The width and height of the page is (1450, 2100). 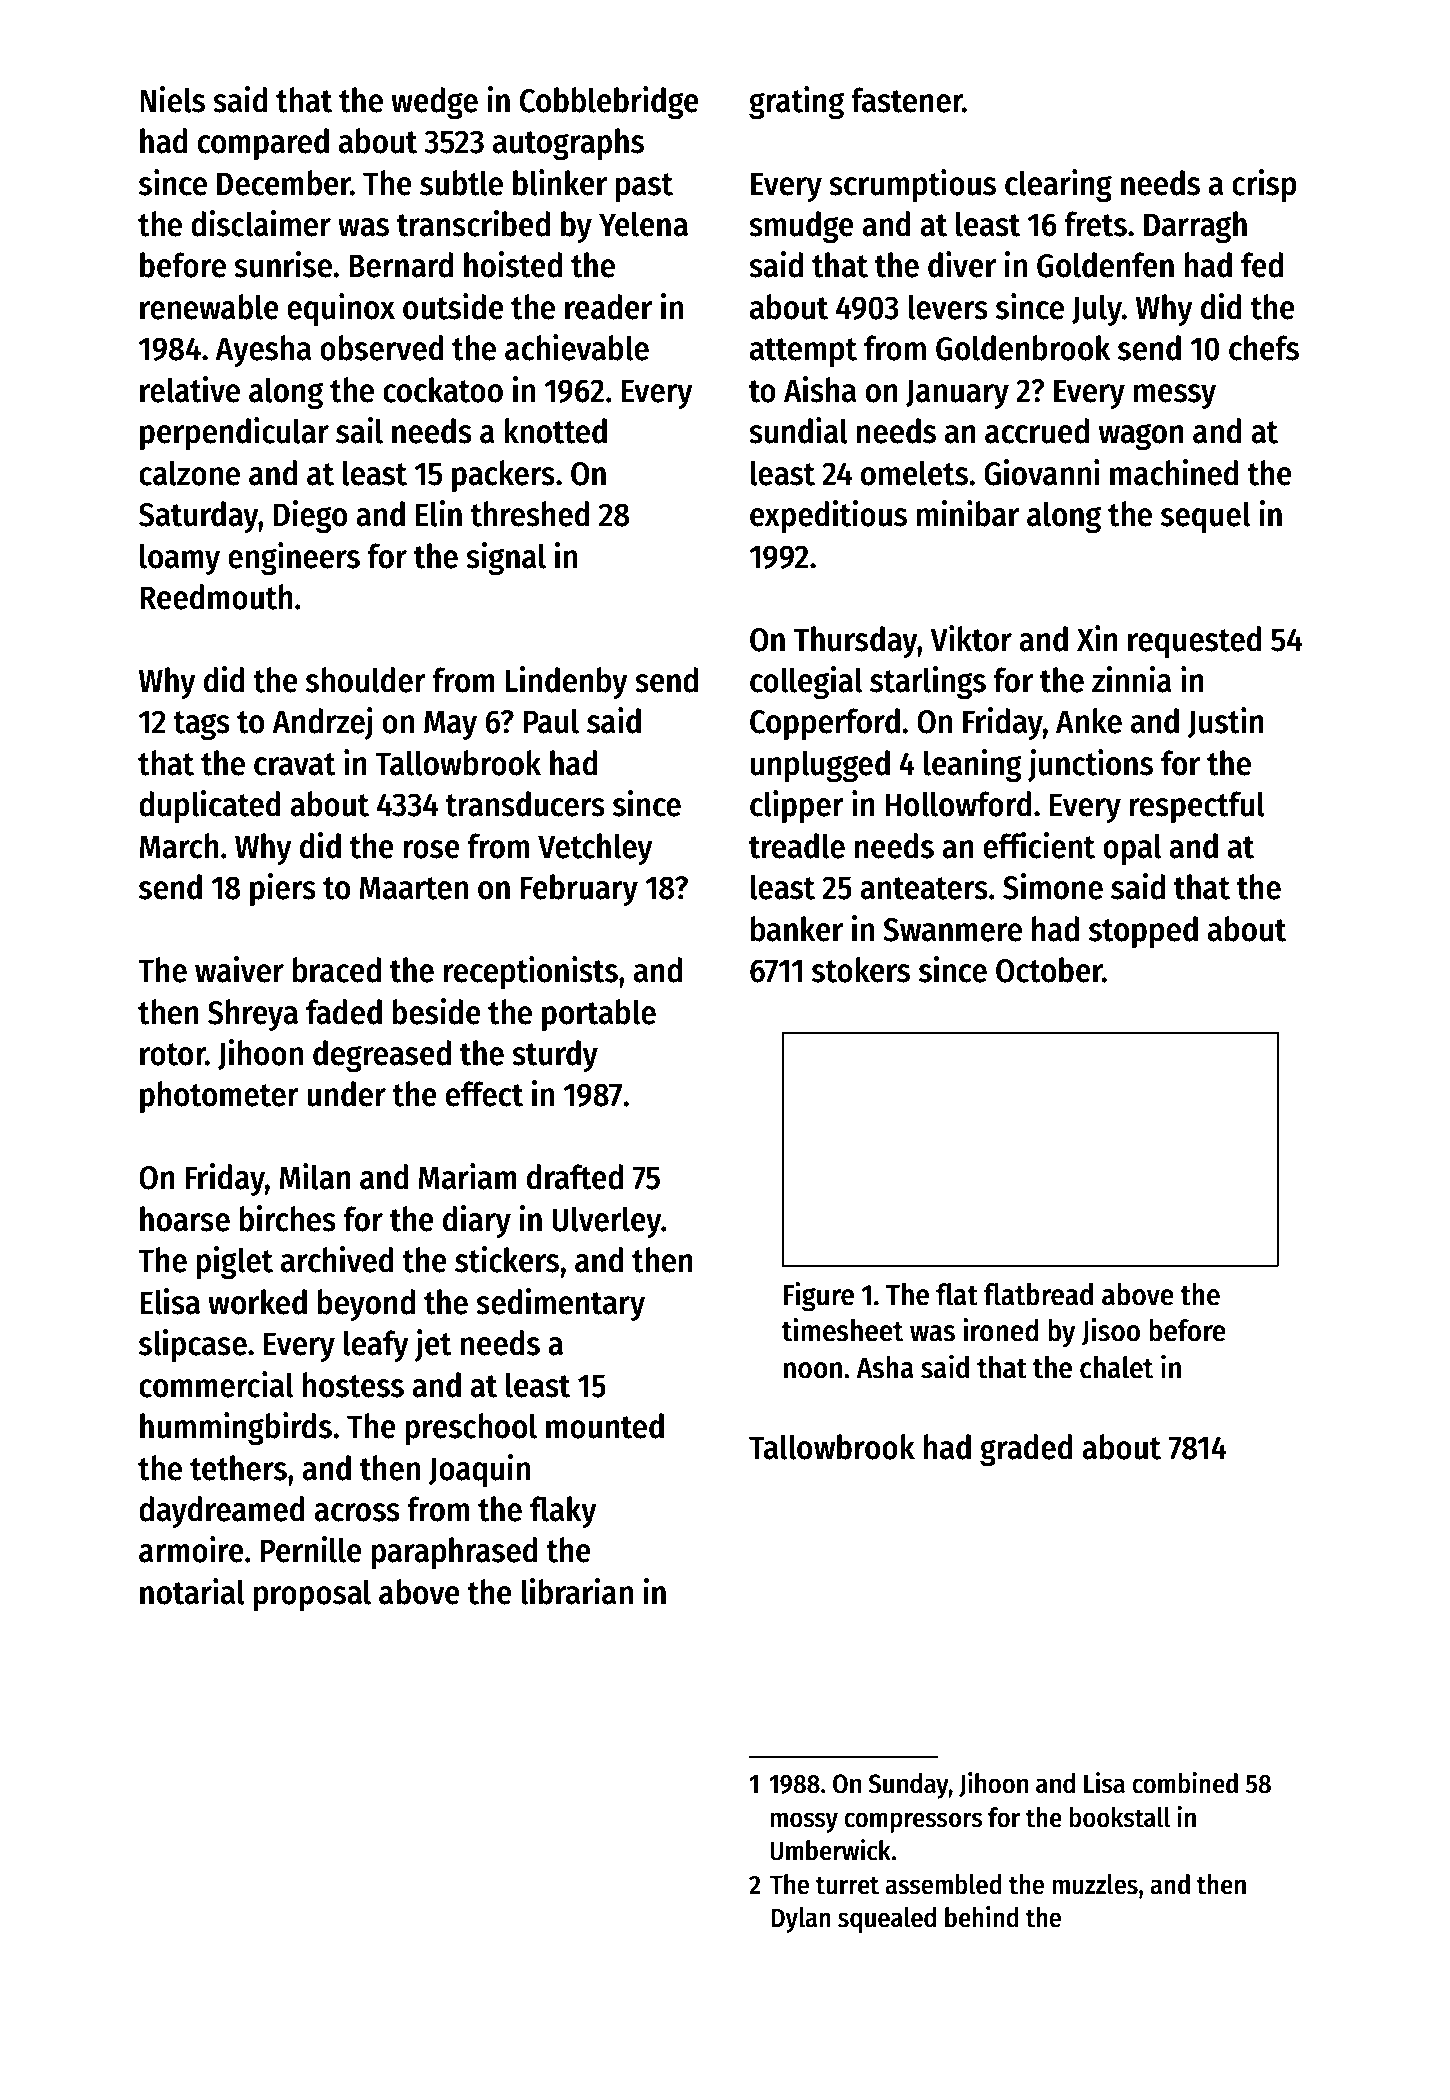 What do you see at coordinates (606, 1222) in the page?
I see `Ulverley` at bounding box center [606, 1222].
